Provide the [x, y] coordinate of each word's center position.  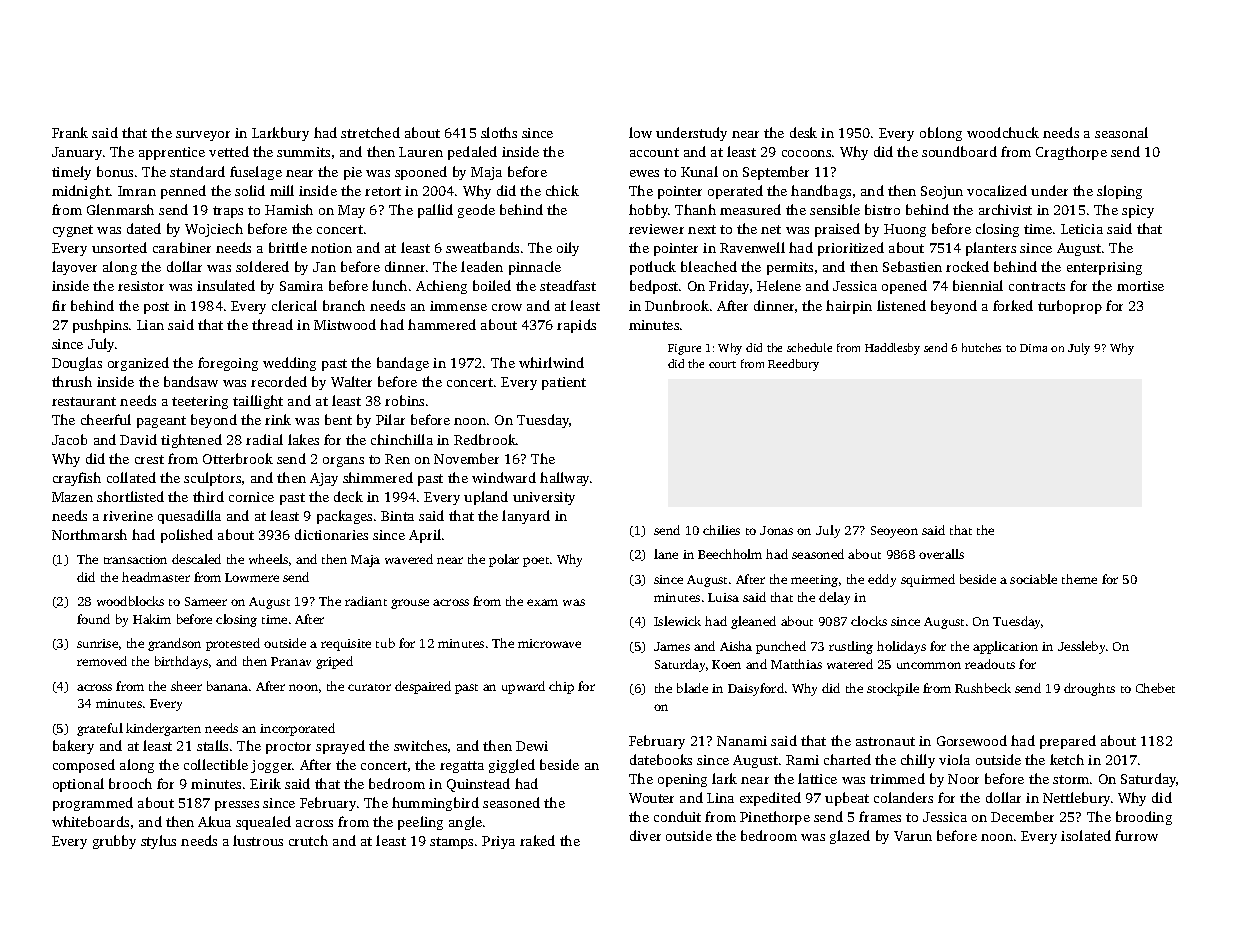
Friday [729, 287]
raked [537, 840]
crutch [308, 840]
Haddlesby [892, 349]
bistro [882, 209]
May [351, 211]
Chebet [1155, 688]
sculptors [212, 479]
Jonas [776, 530]
